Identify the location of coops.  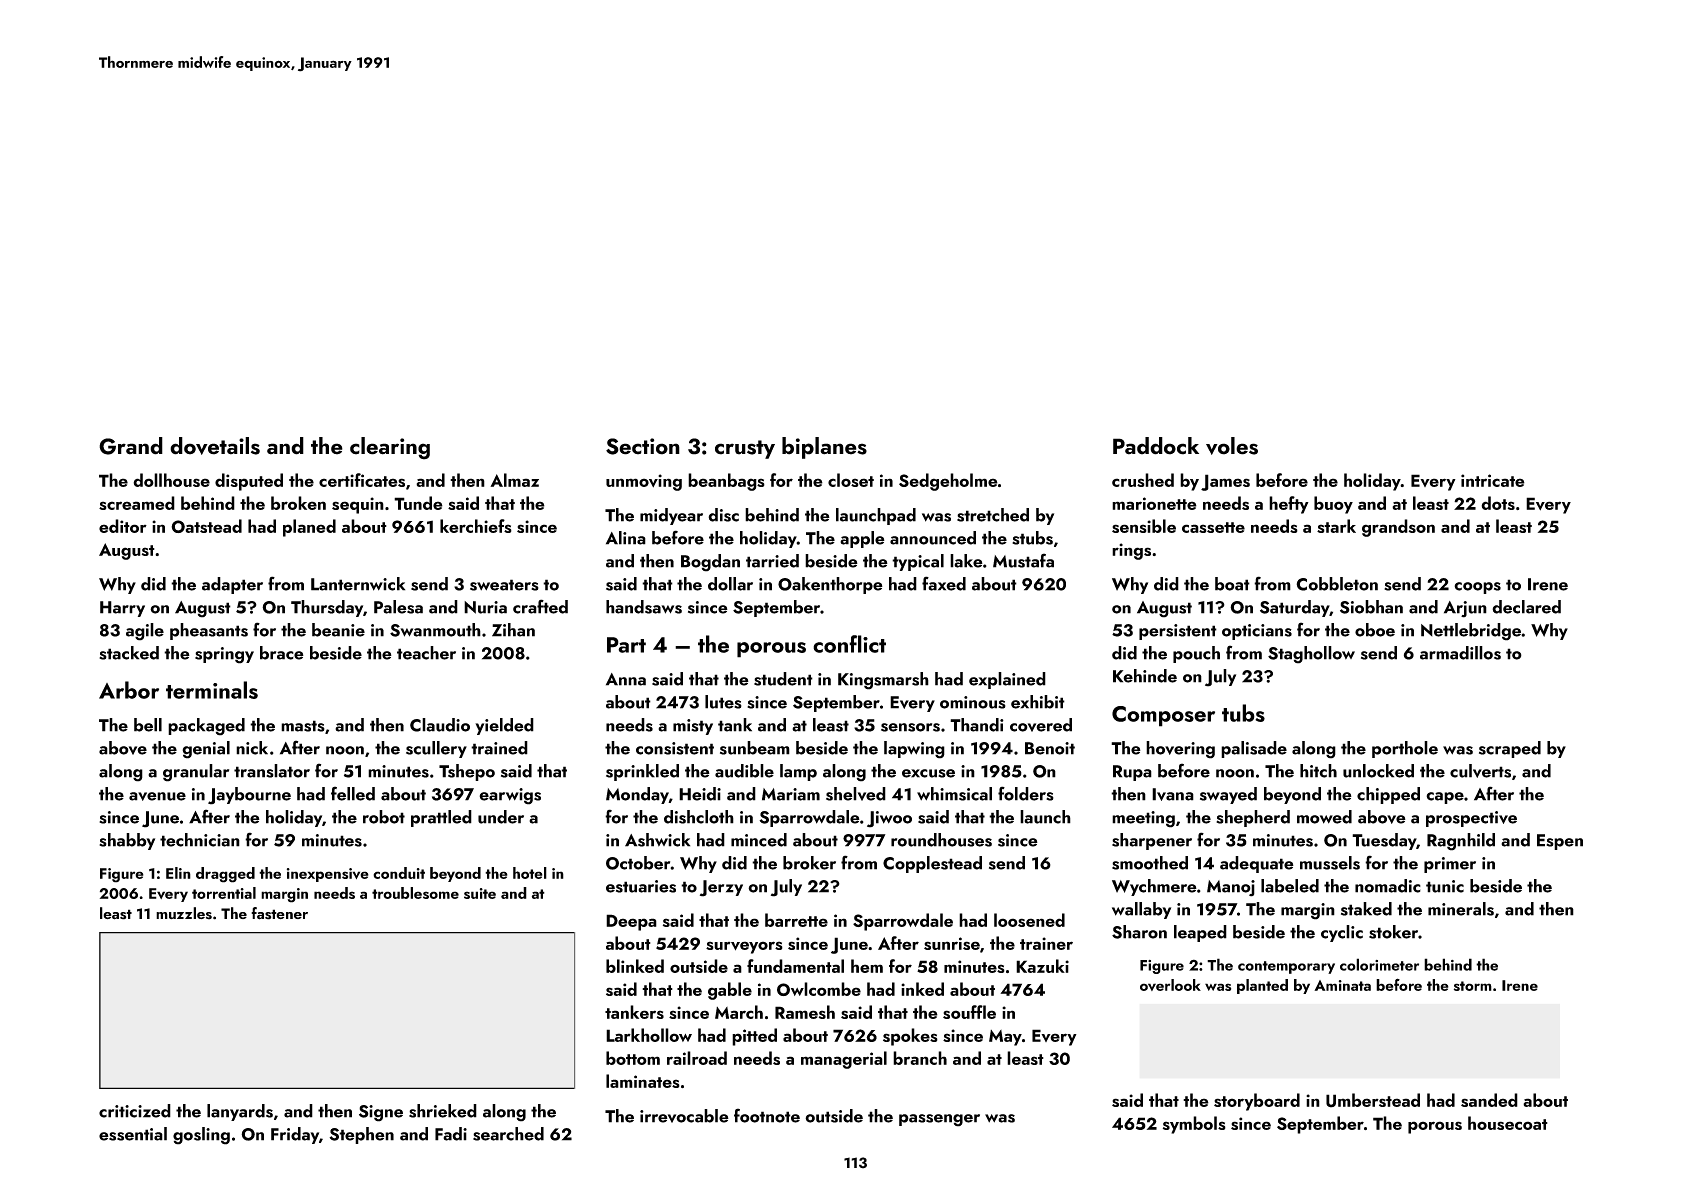
(1477, 588).
